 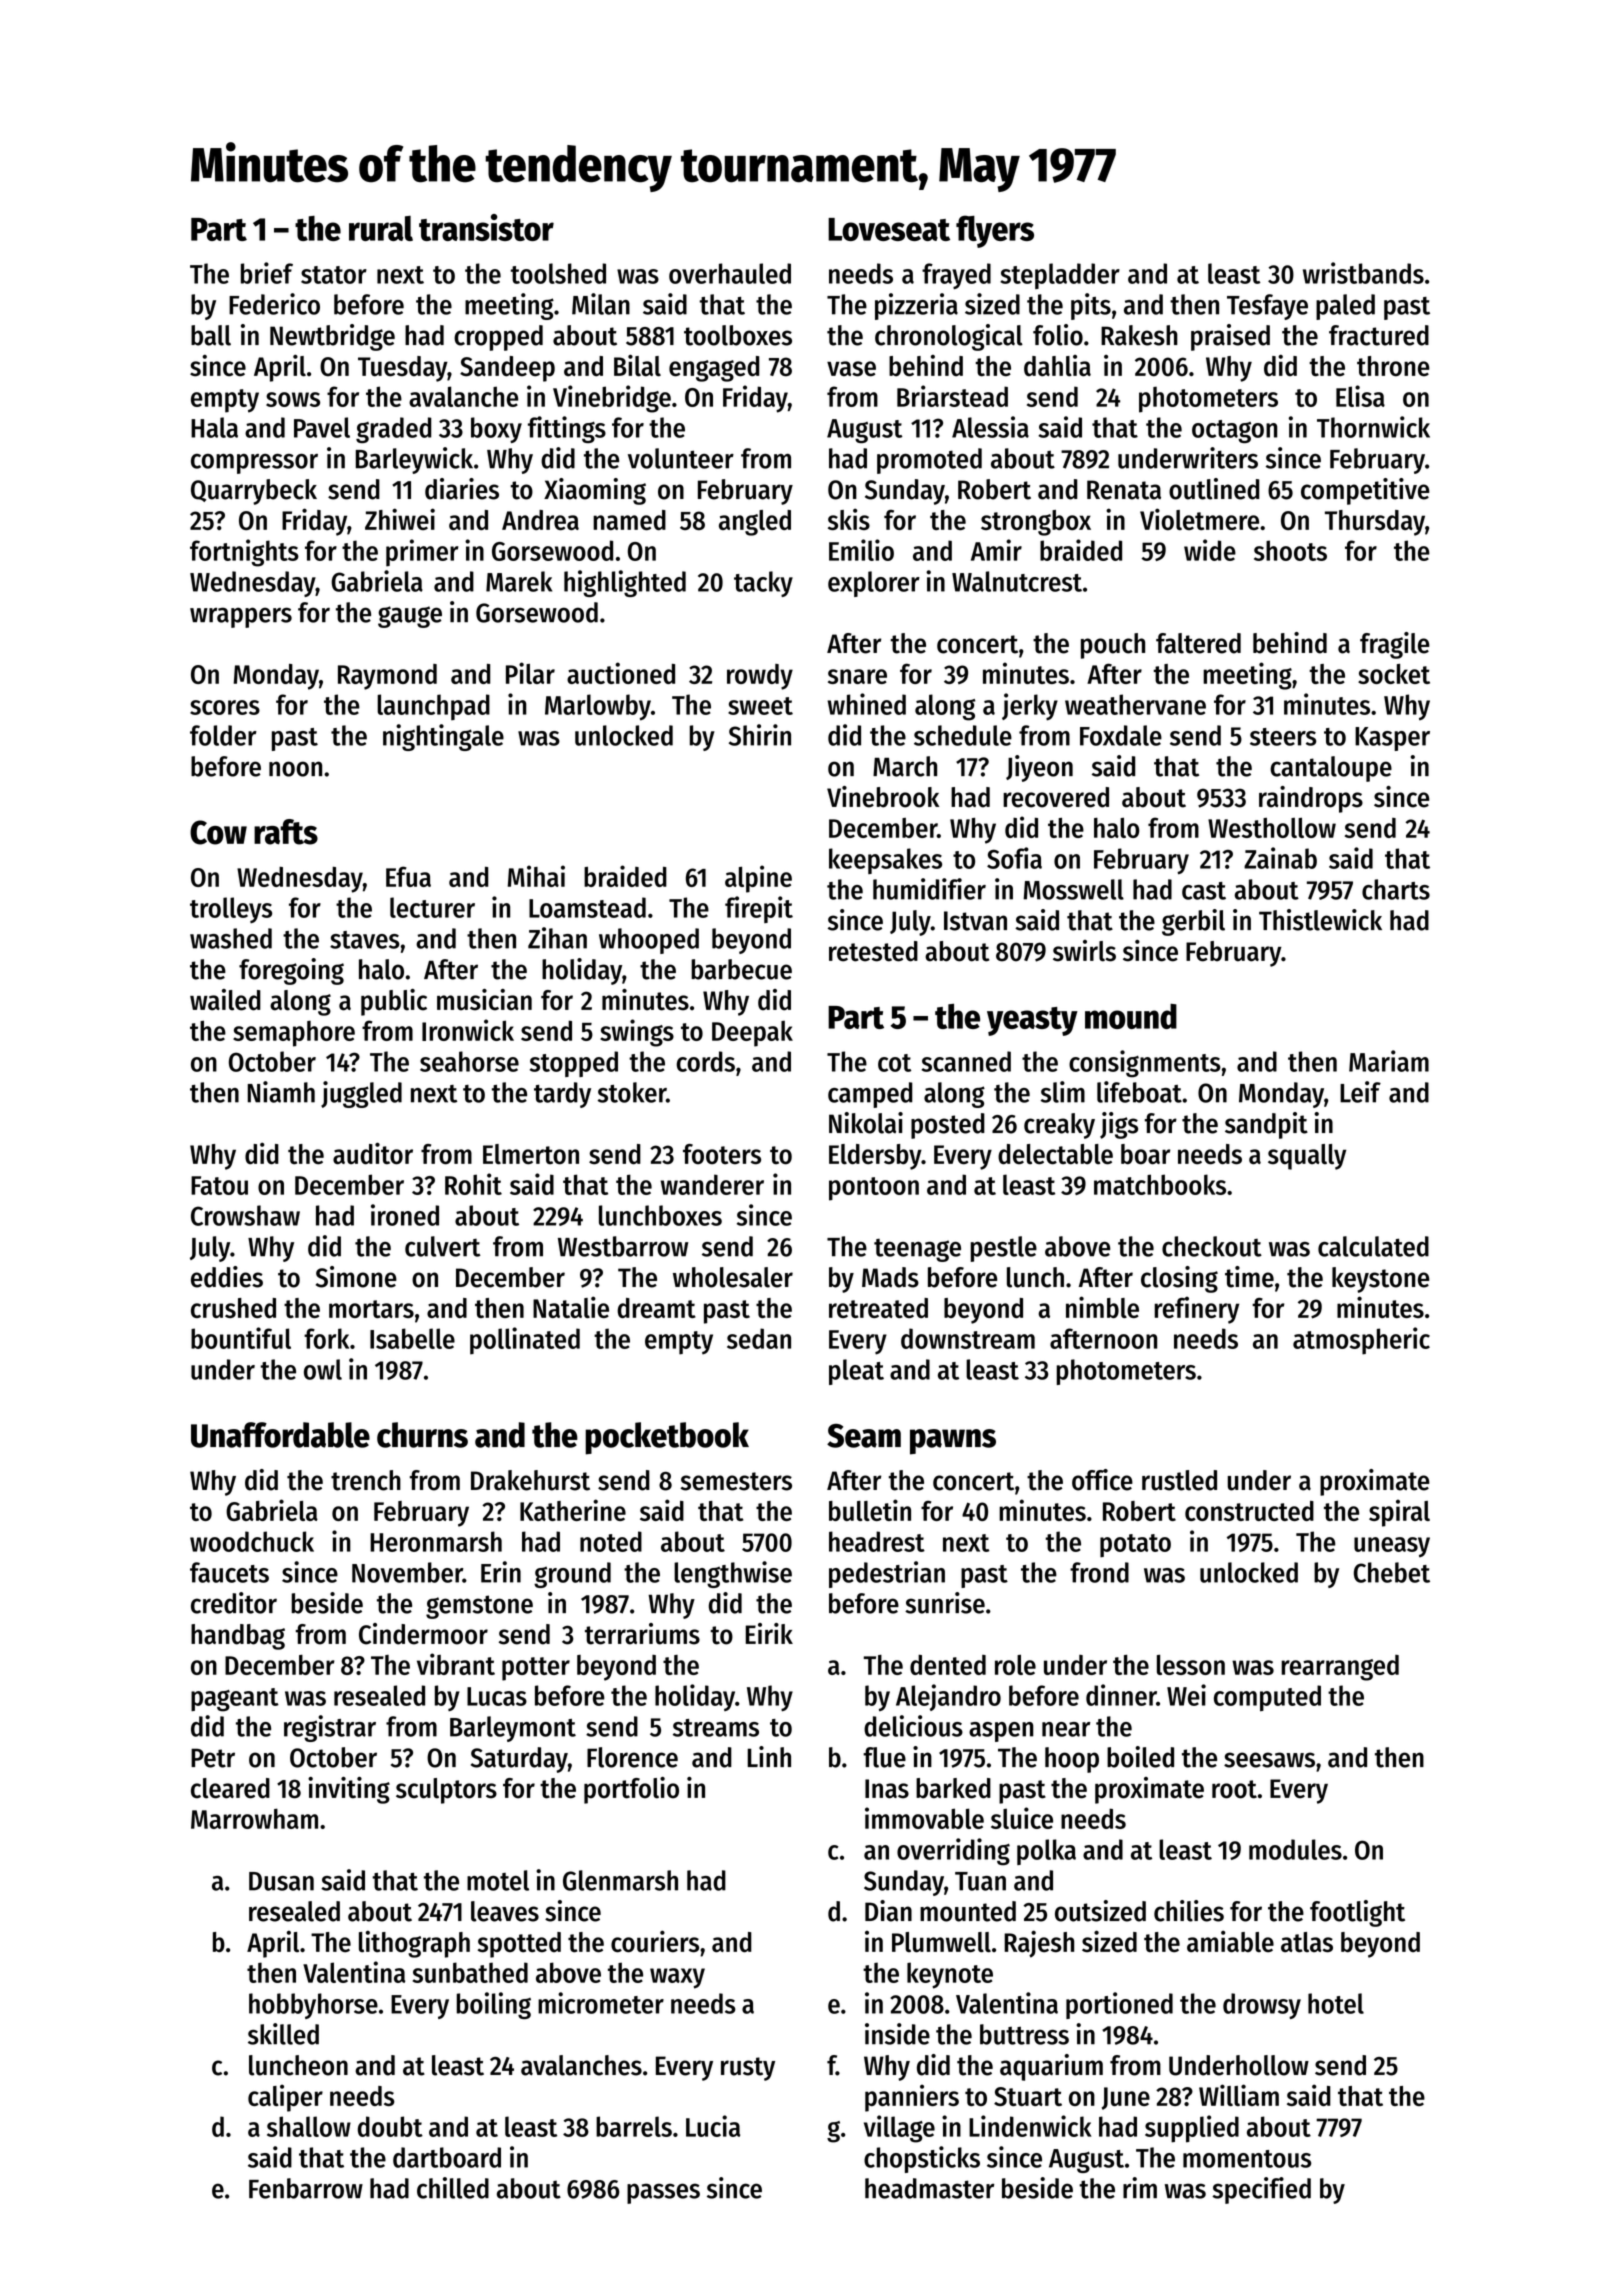 What do you see at coordinates (394, 1002) in the screenshot?
I see `public` at bounding box center [394, 1002].
